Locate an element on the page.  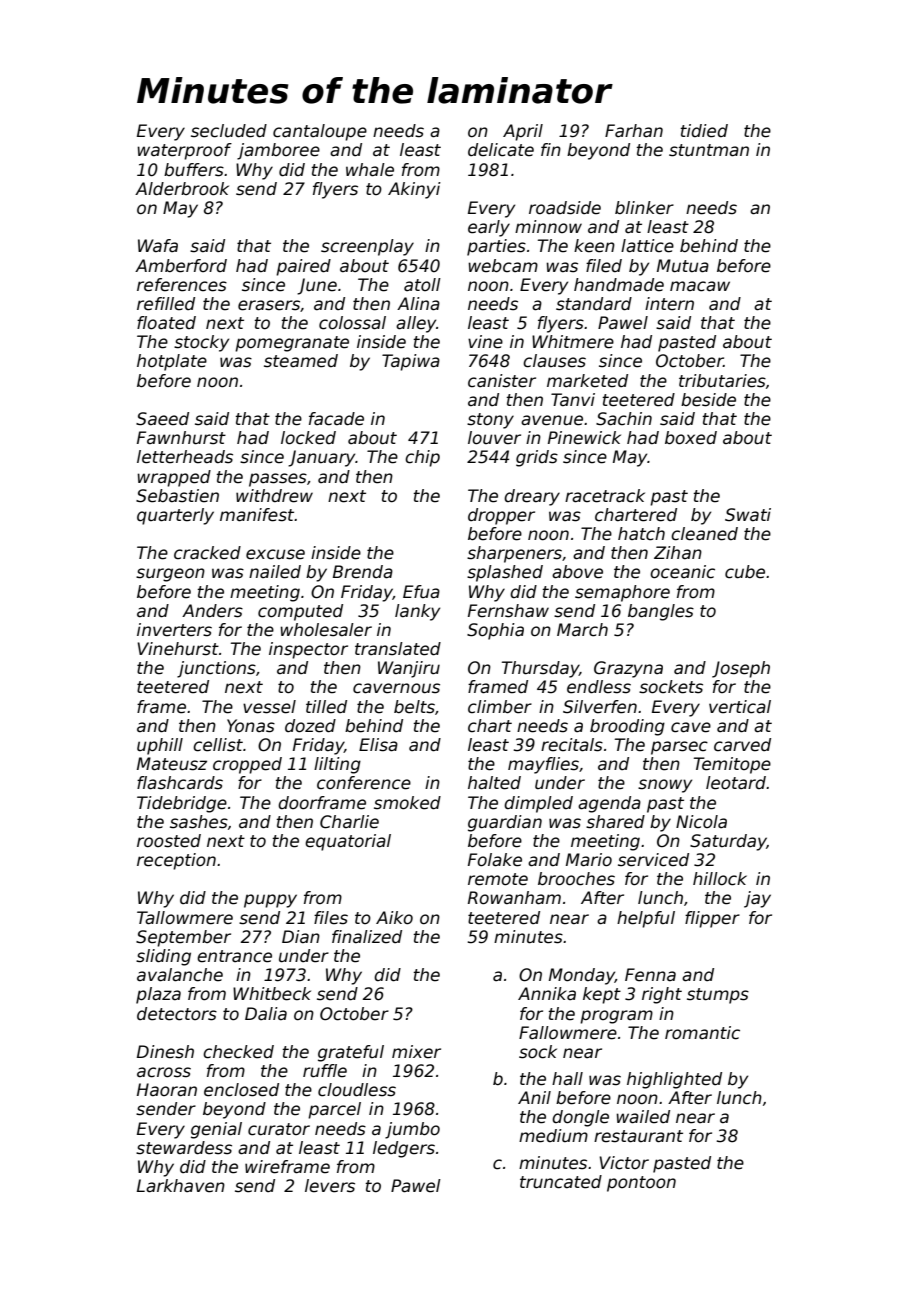
Silverfen is located at coordinates (600, 707).
